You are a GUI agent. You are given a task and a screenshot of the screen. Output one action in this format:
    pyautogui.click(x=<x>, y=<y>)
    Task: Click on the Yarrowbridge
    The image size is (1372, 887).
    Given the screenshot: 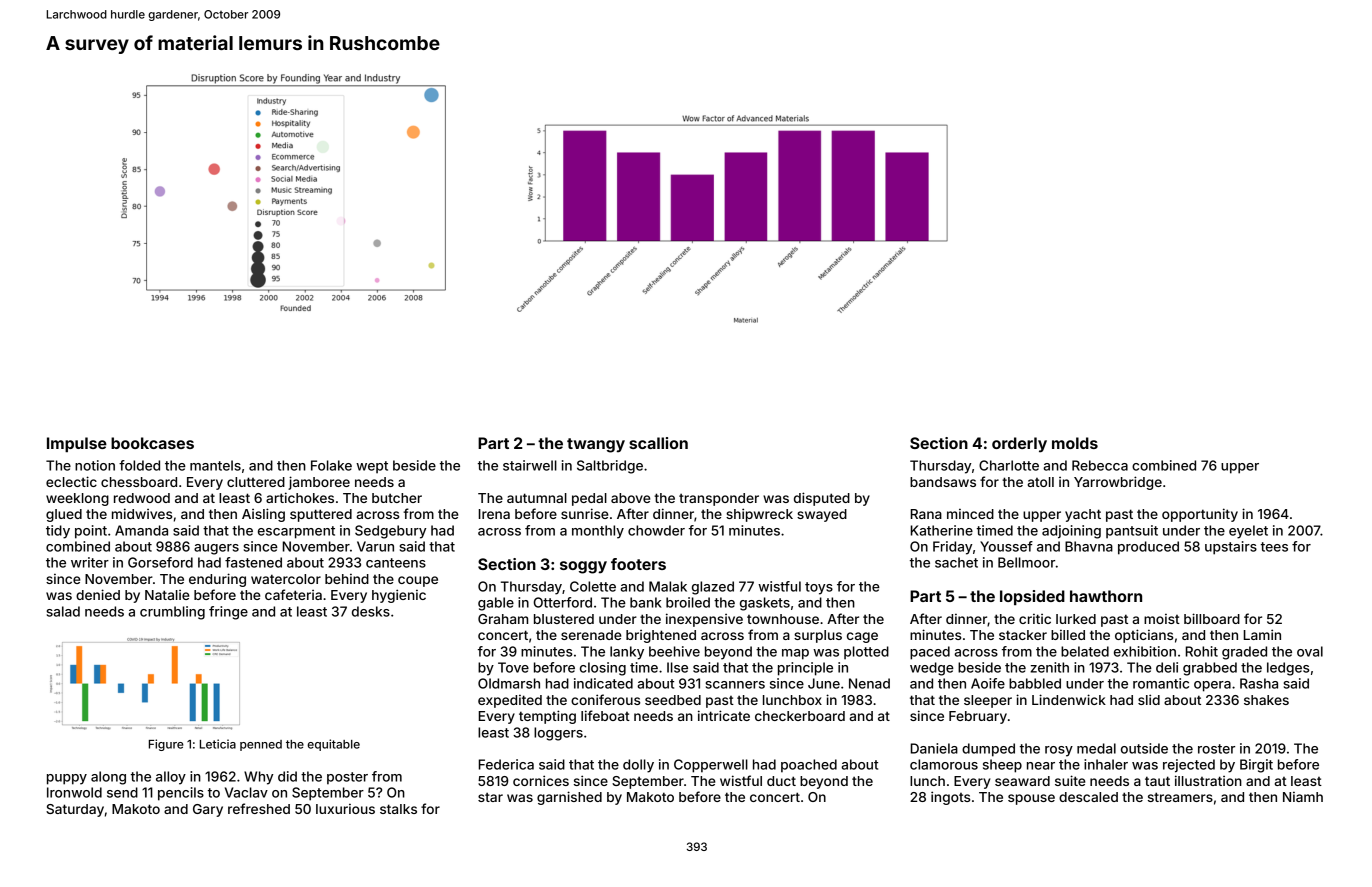 What is the action you would take?
    pyautogui.click(x=1118, y=483)
